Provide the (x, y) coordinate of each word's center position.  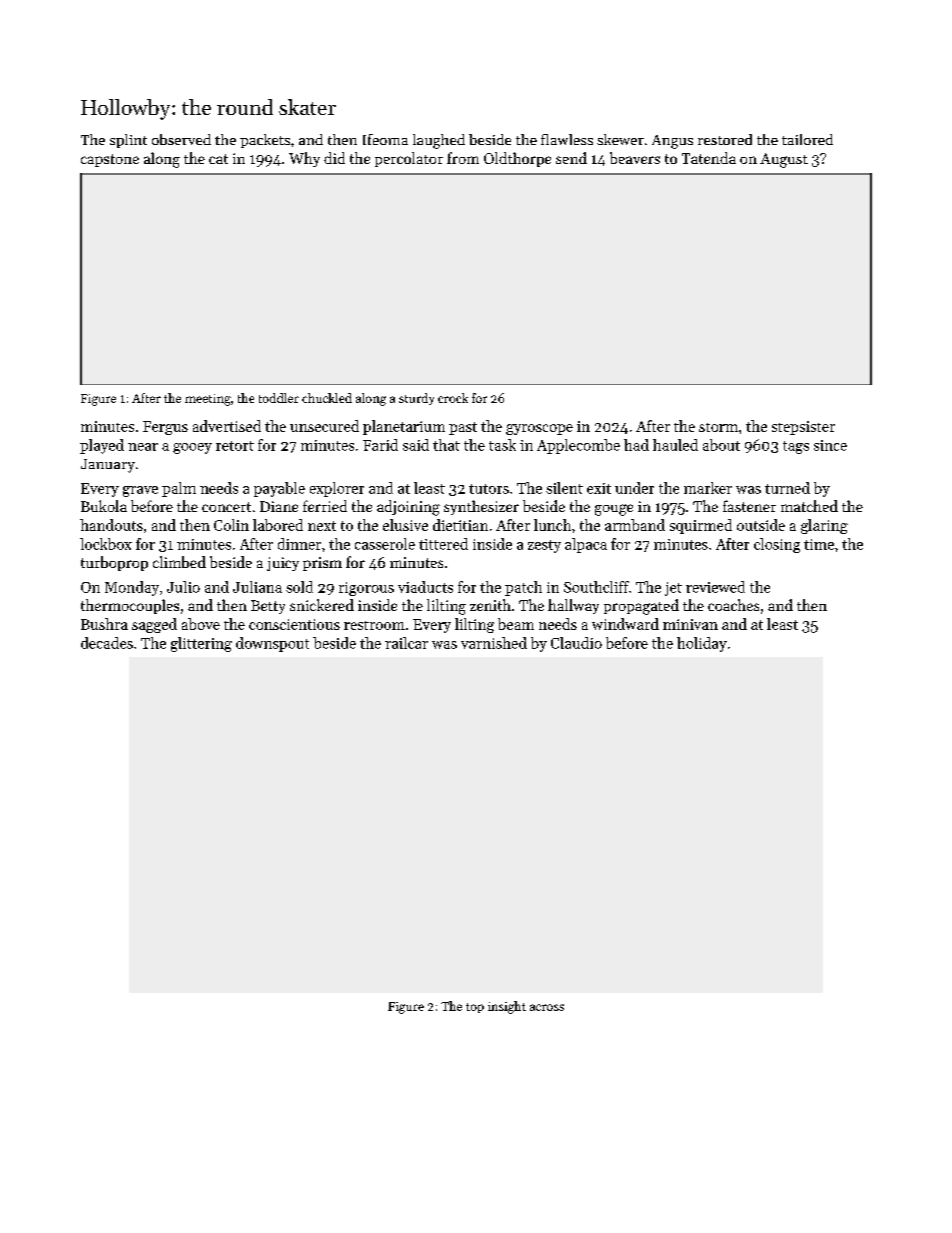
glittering (201, 644)
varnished (494, 643)
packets (265, 141)
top (475, 1008)
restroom (374, 625)
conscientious (294, 624)
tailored (807, 139)
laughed (439, 141)
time (819, 544)
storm (718, 427)
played (102, 446)
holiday (702, 644)
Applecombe (578, 446)
